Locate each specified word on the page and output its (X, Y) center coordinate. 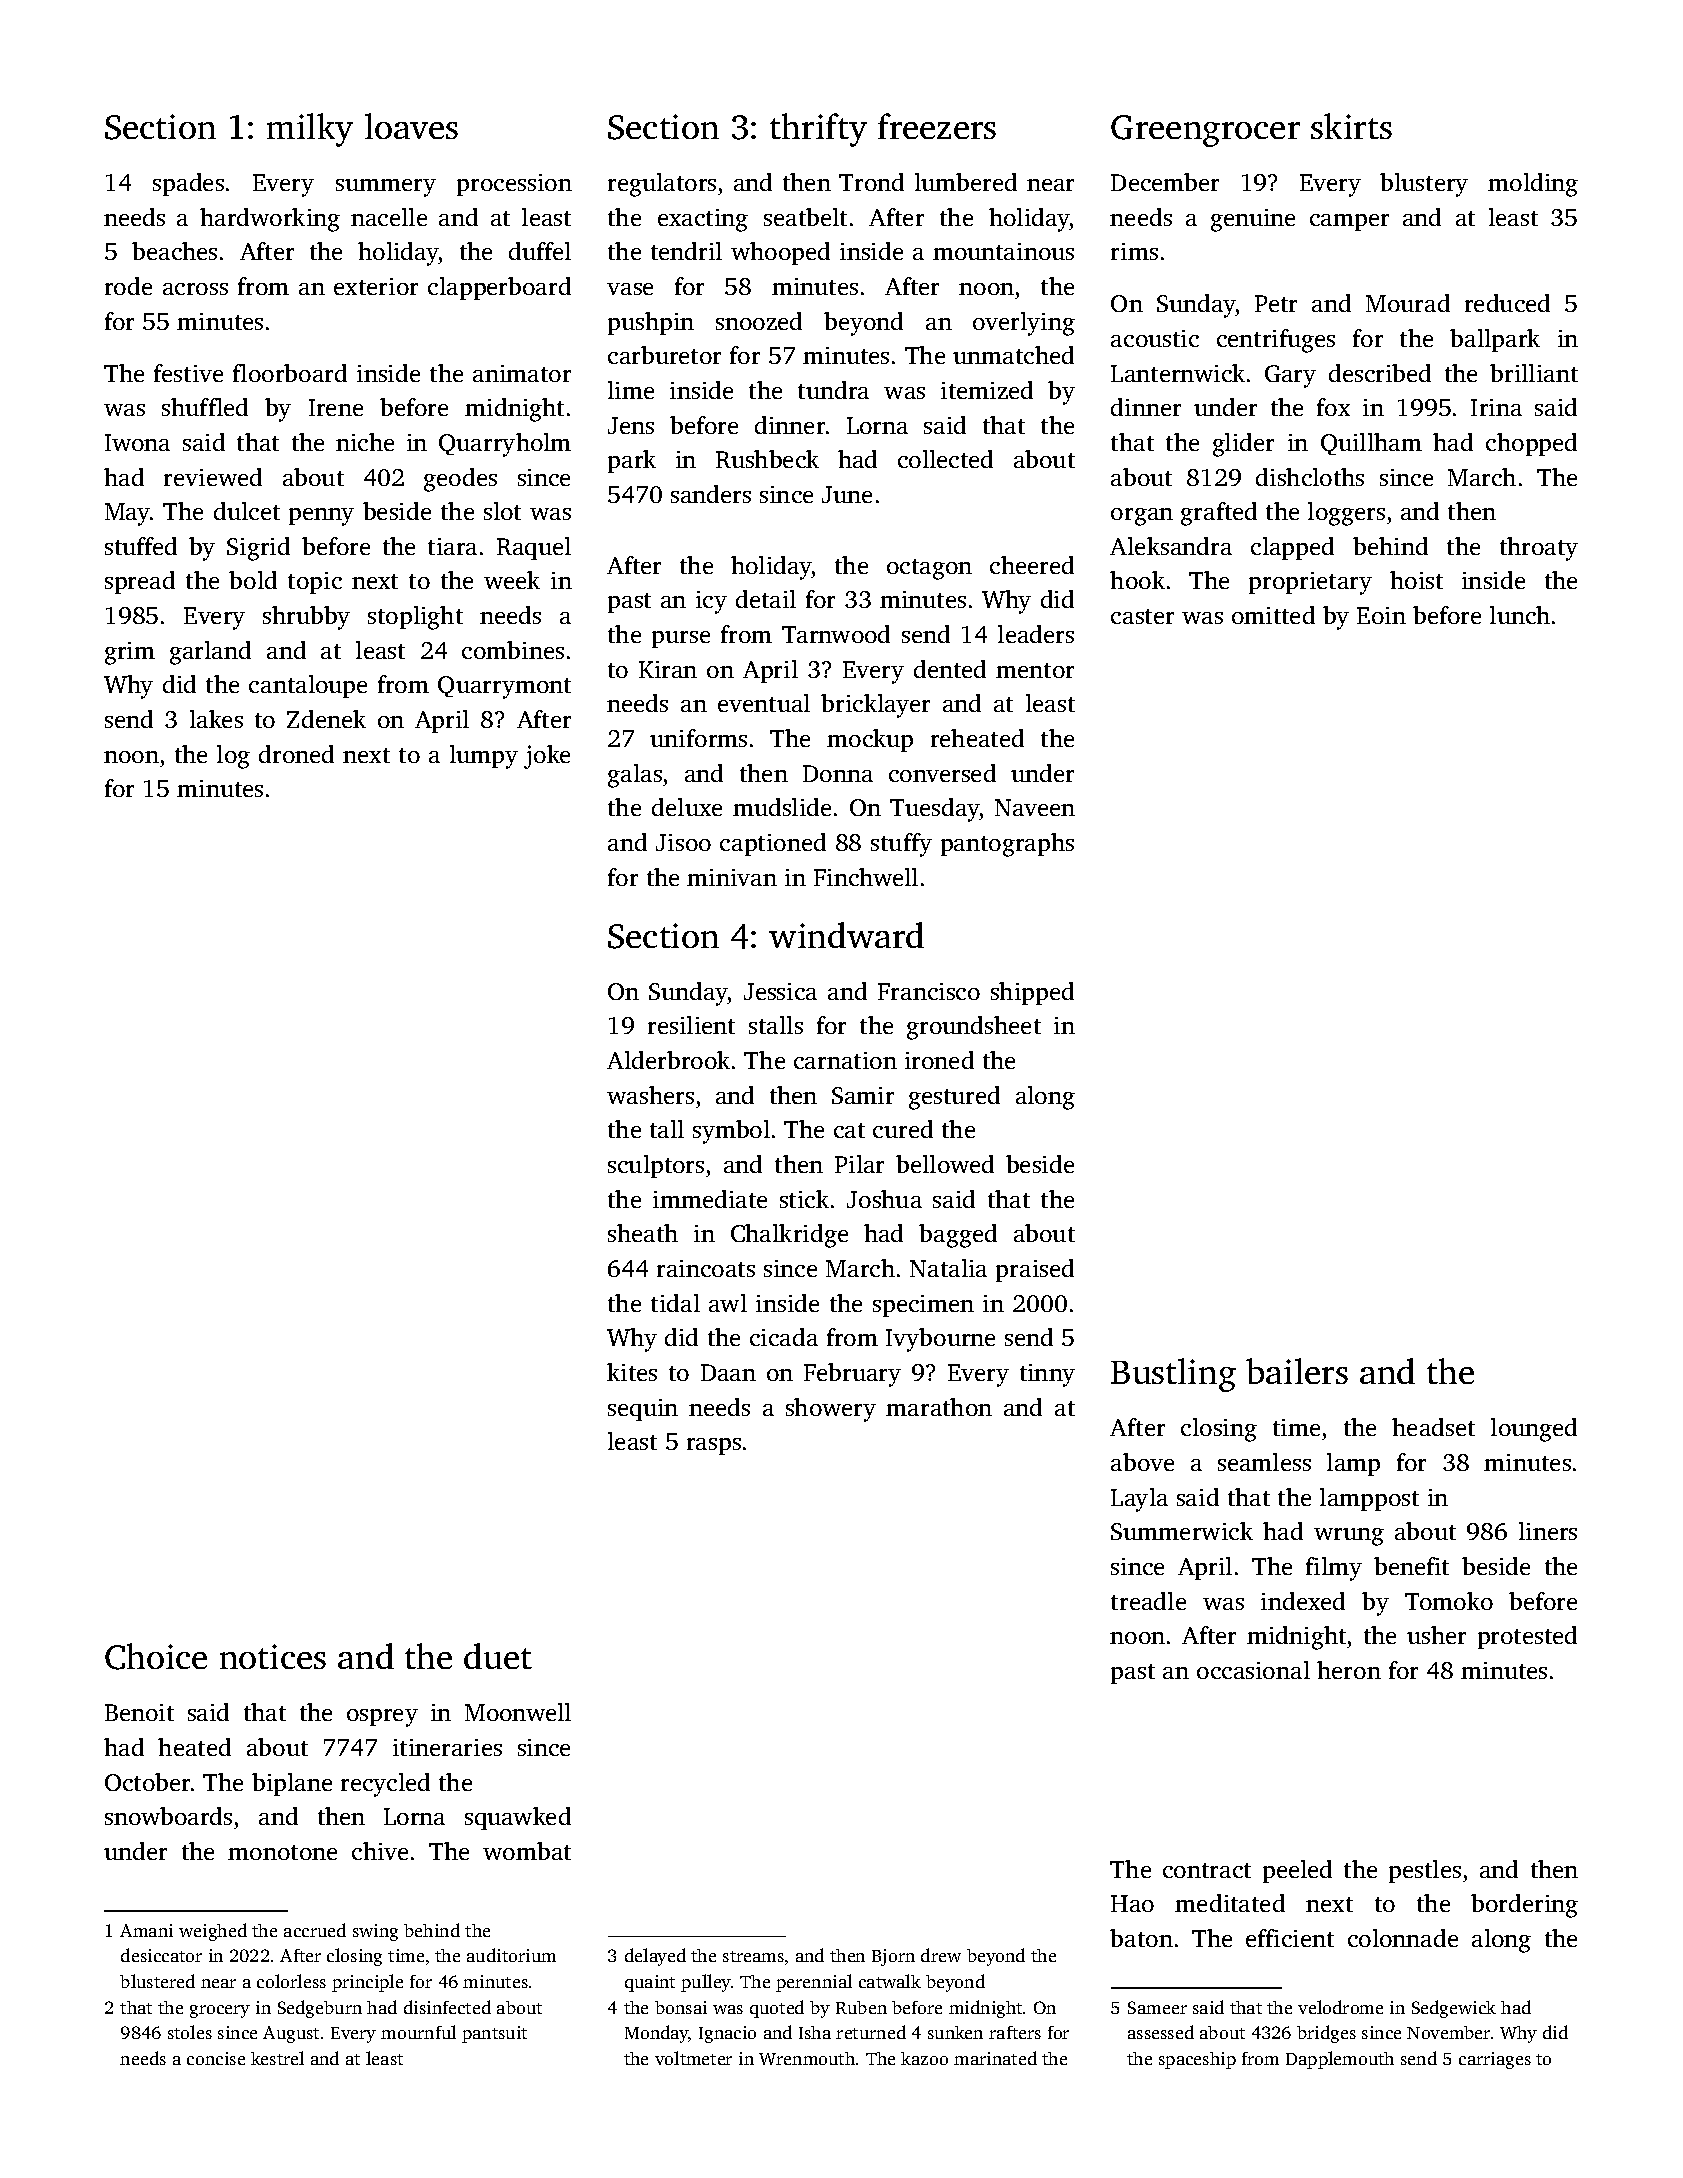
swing (375, 1932)
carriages (1495, 2060)
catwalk (890, 1981)
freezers (937, 126)
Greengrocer (1205, 131)
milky (310, 130)
